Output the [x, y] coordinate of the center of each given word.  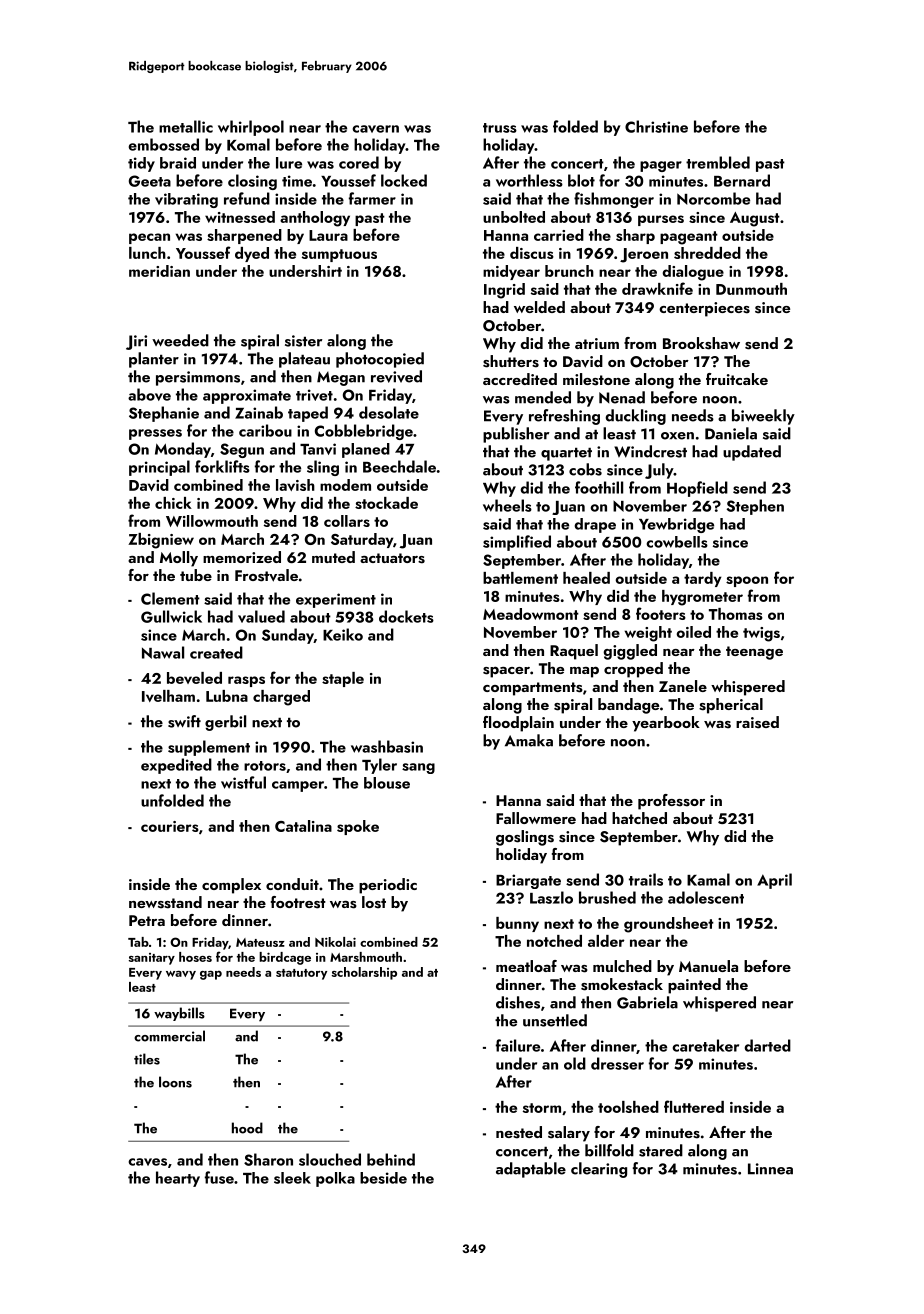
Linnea [770, 1169]
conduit [292, 884]
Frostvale [266, 575]
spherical [731, 706]
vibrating [186, 200]
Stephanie [164, 414]
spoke [358, 827]
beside [383, 1178]
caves [147, 1162]
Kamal [708, 879]
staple [343, 679]
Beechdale [399, 466]
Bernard [742, 180]
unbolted [514, 217]
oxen [677, 436]
